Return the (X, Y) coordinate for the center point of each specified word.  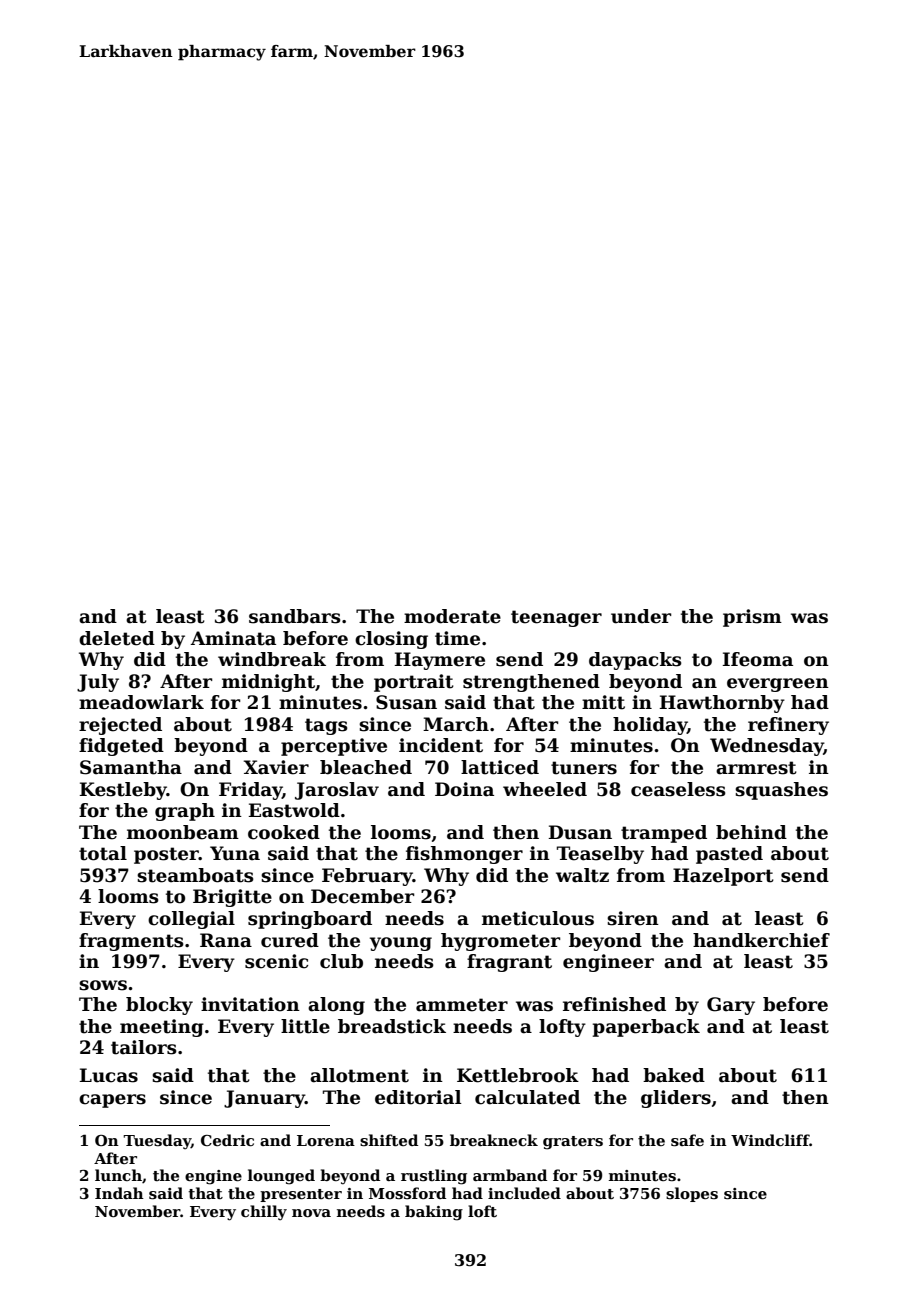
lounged (281, 1177)
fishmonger (464, 855)
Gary (731, 1006)
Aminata (233, 638)
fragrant (509, 963)
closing (391, 640)
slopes (692, 1194)
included (524, 1193)
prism (752, 618)
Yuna (235, 853)
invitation (250, 1004)
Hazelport (723, 877)
